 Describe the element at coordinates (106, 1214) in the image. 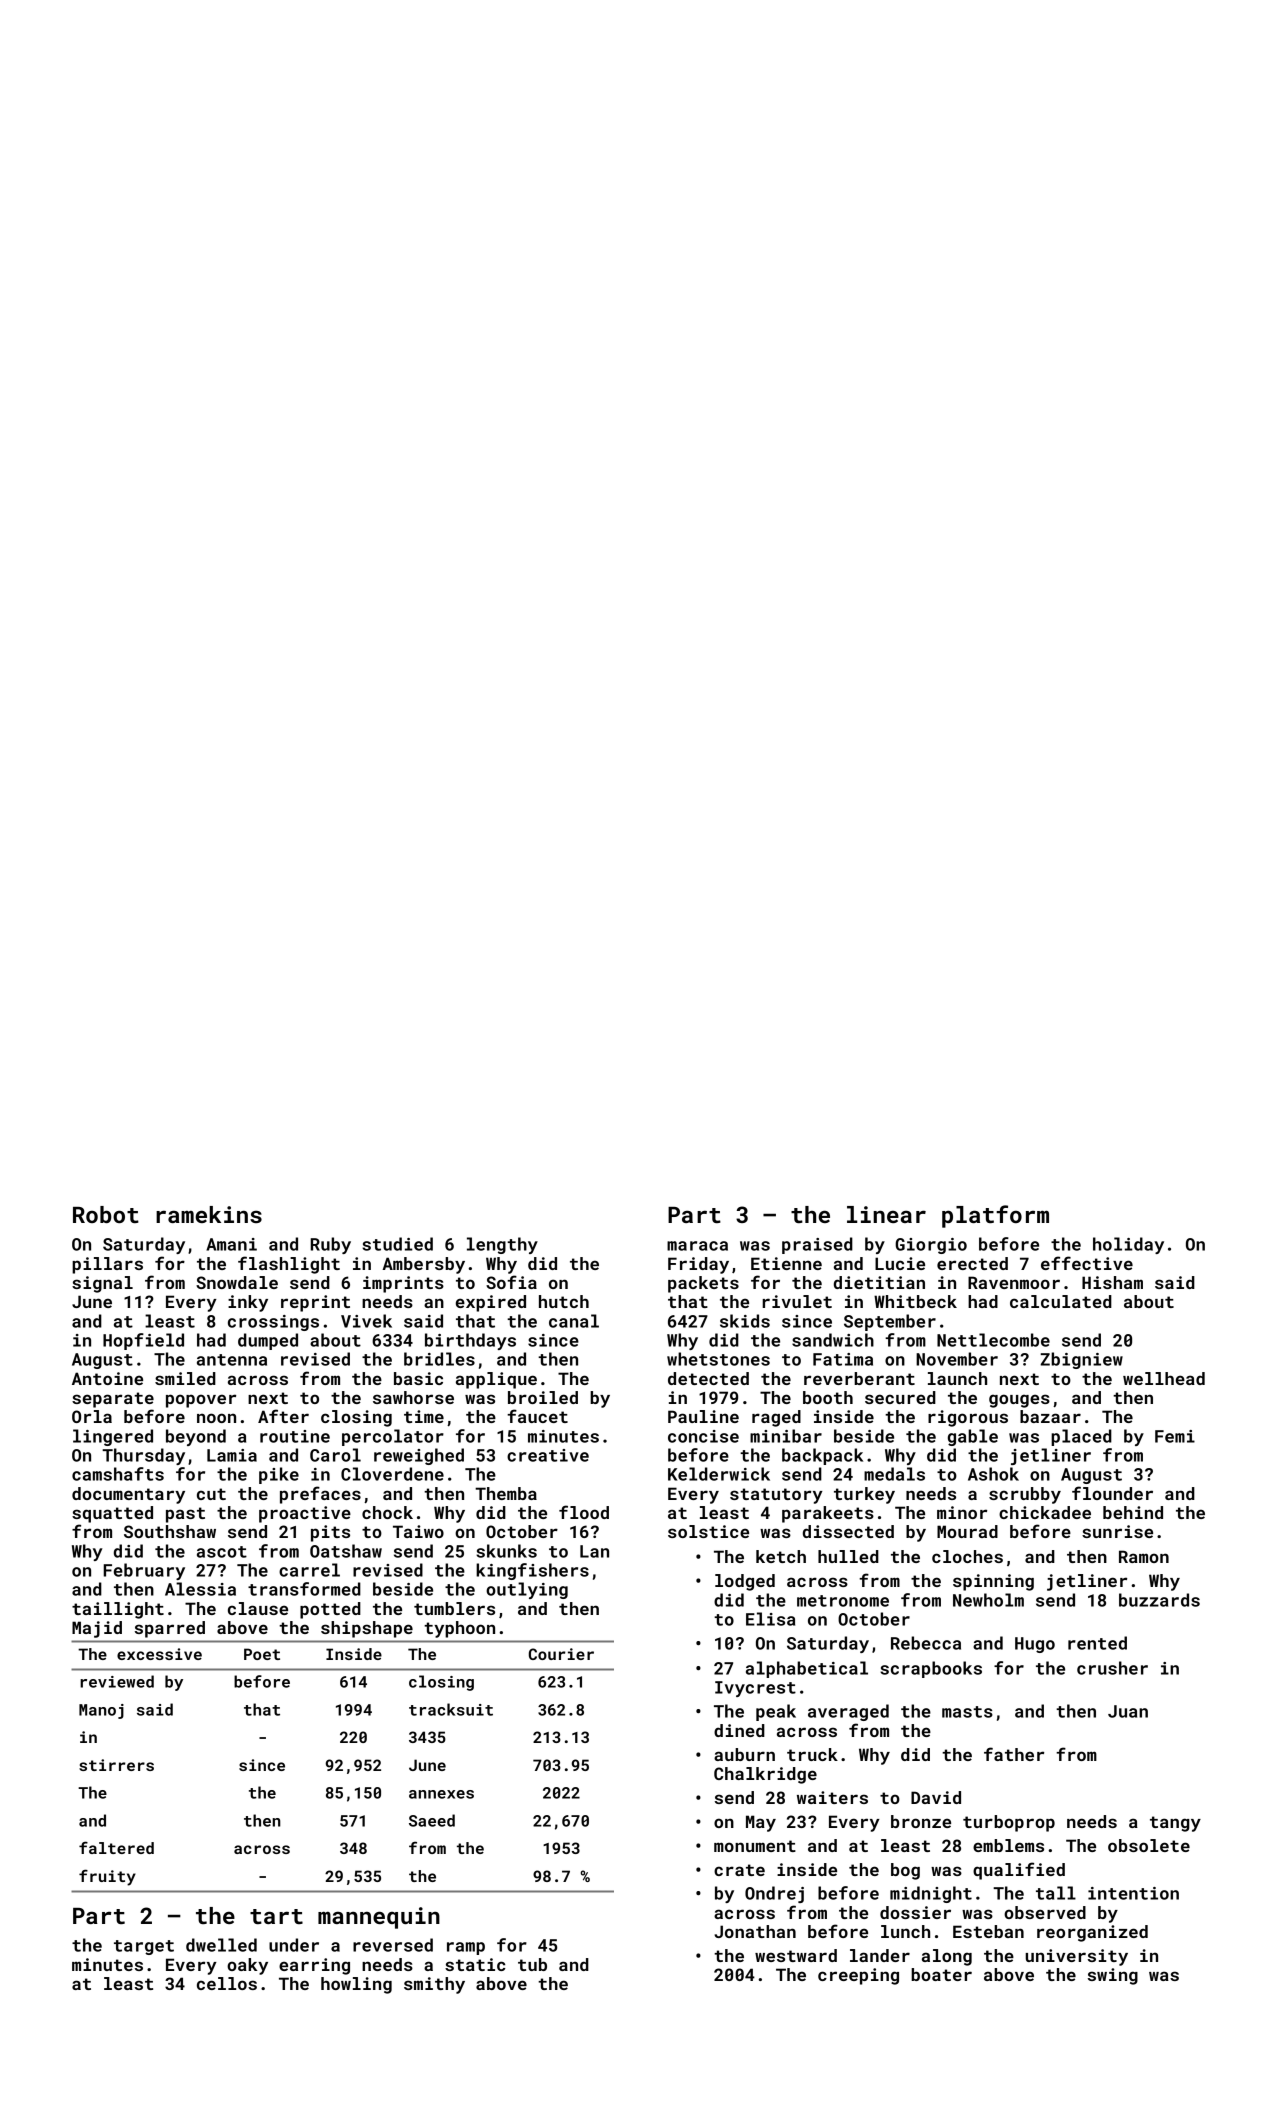

I see `Robot` at that location.
